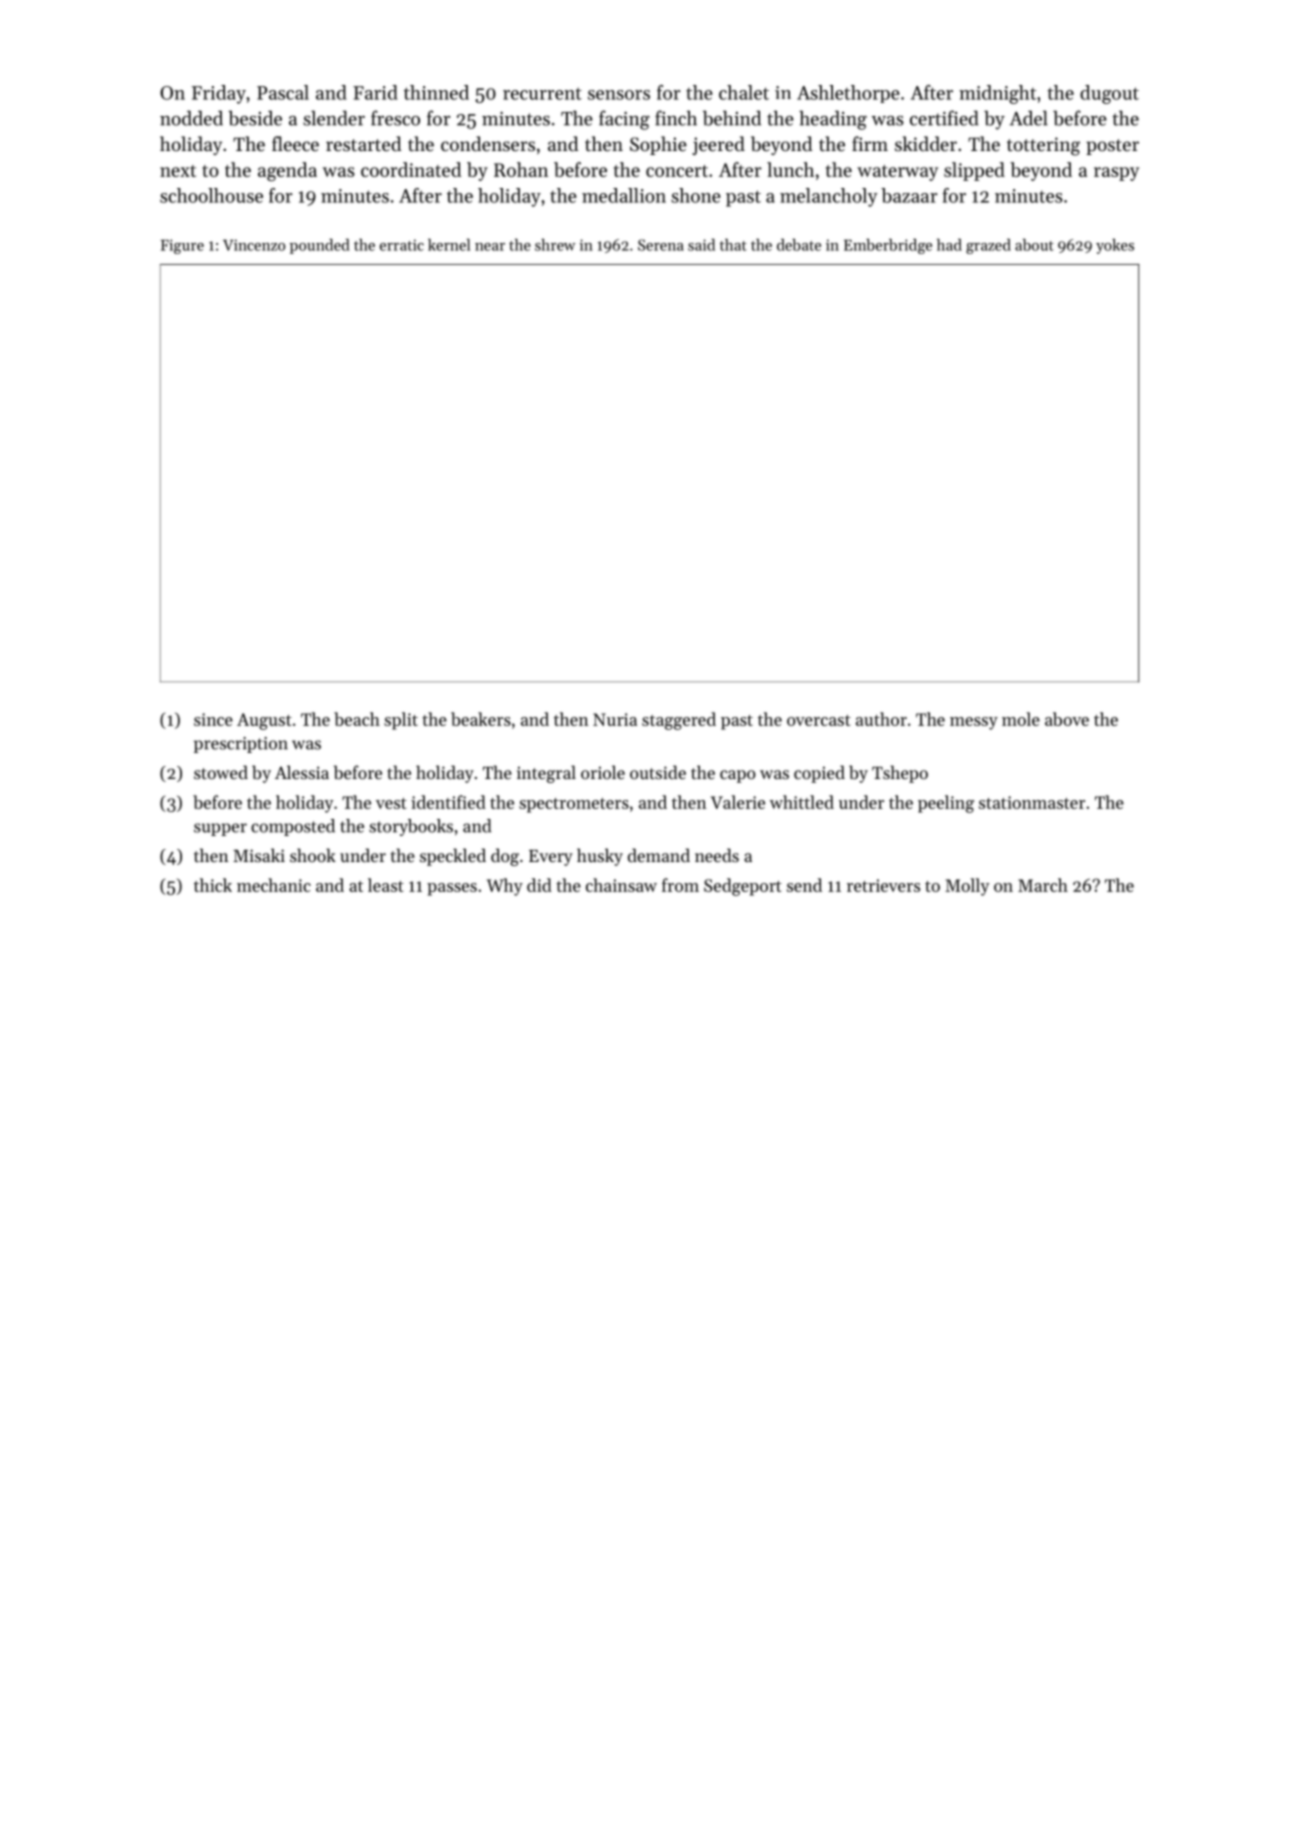 This screenshot has height=1837, width=1299. Describe the element at coordinates (997, 94) in the screenshot. I see `midnight` at that location.
